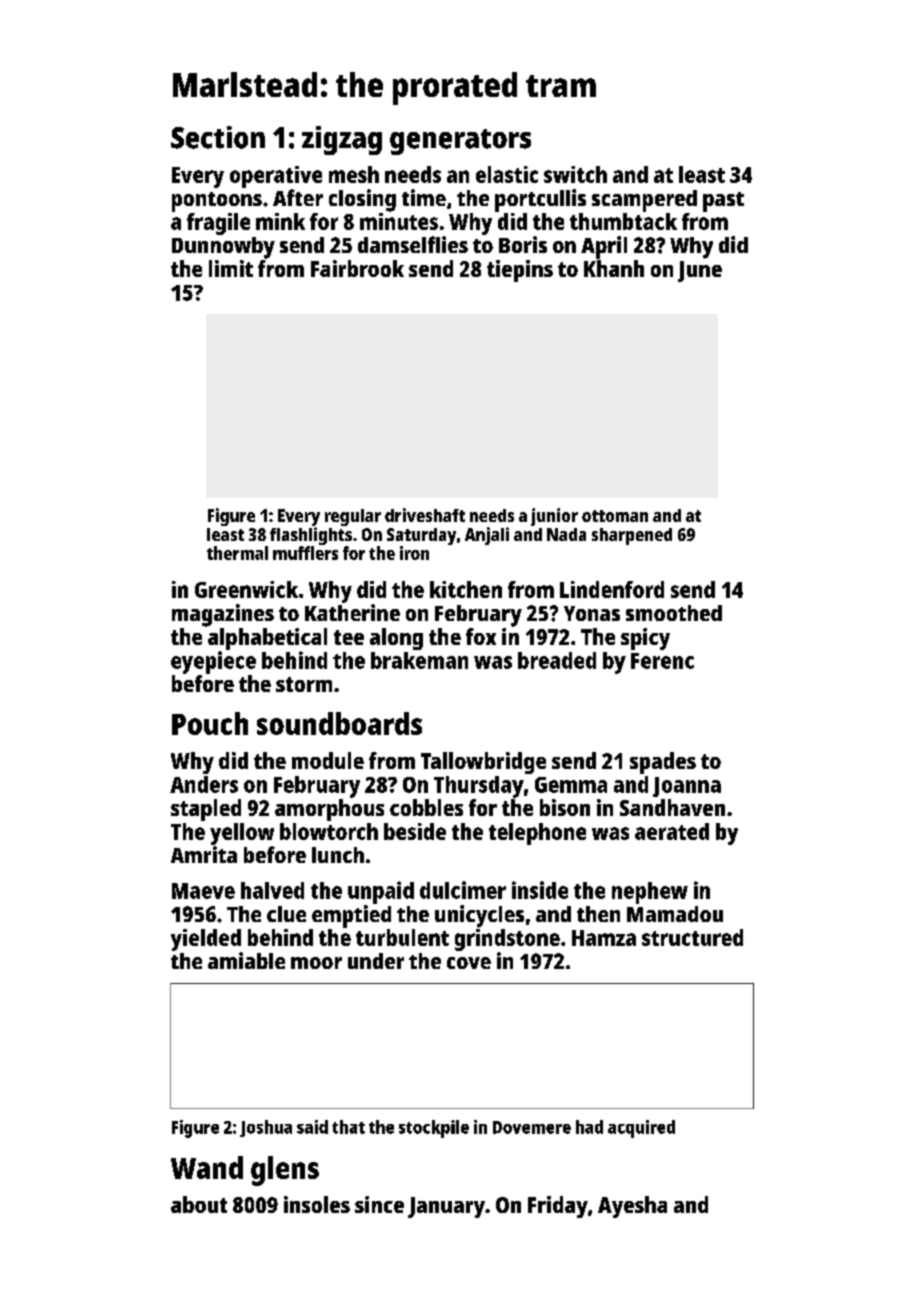 This screenshot has width=924, height=1311. I want to click on scampered, so click(644, 201).
